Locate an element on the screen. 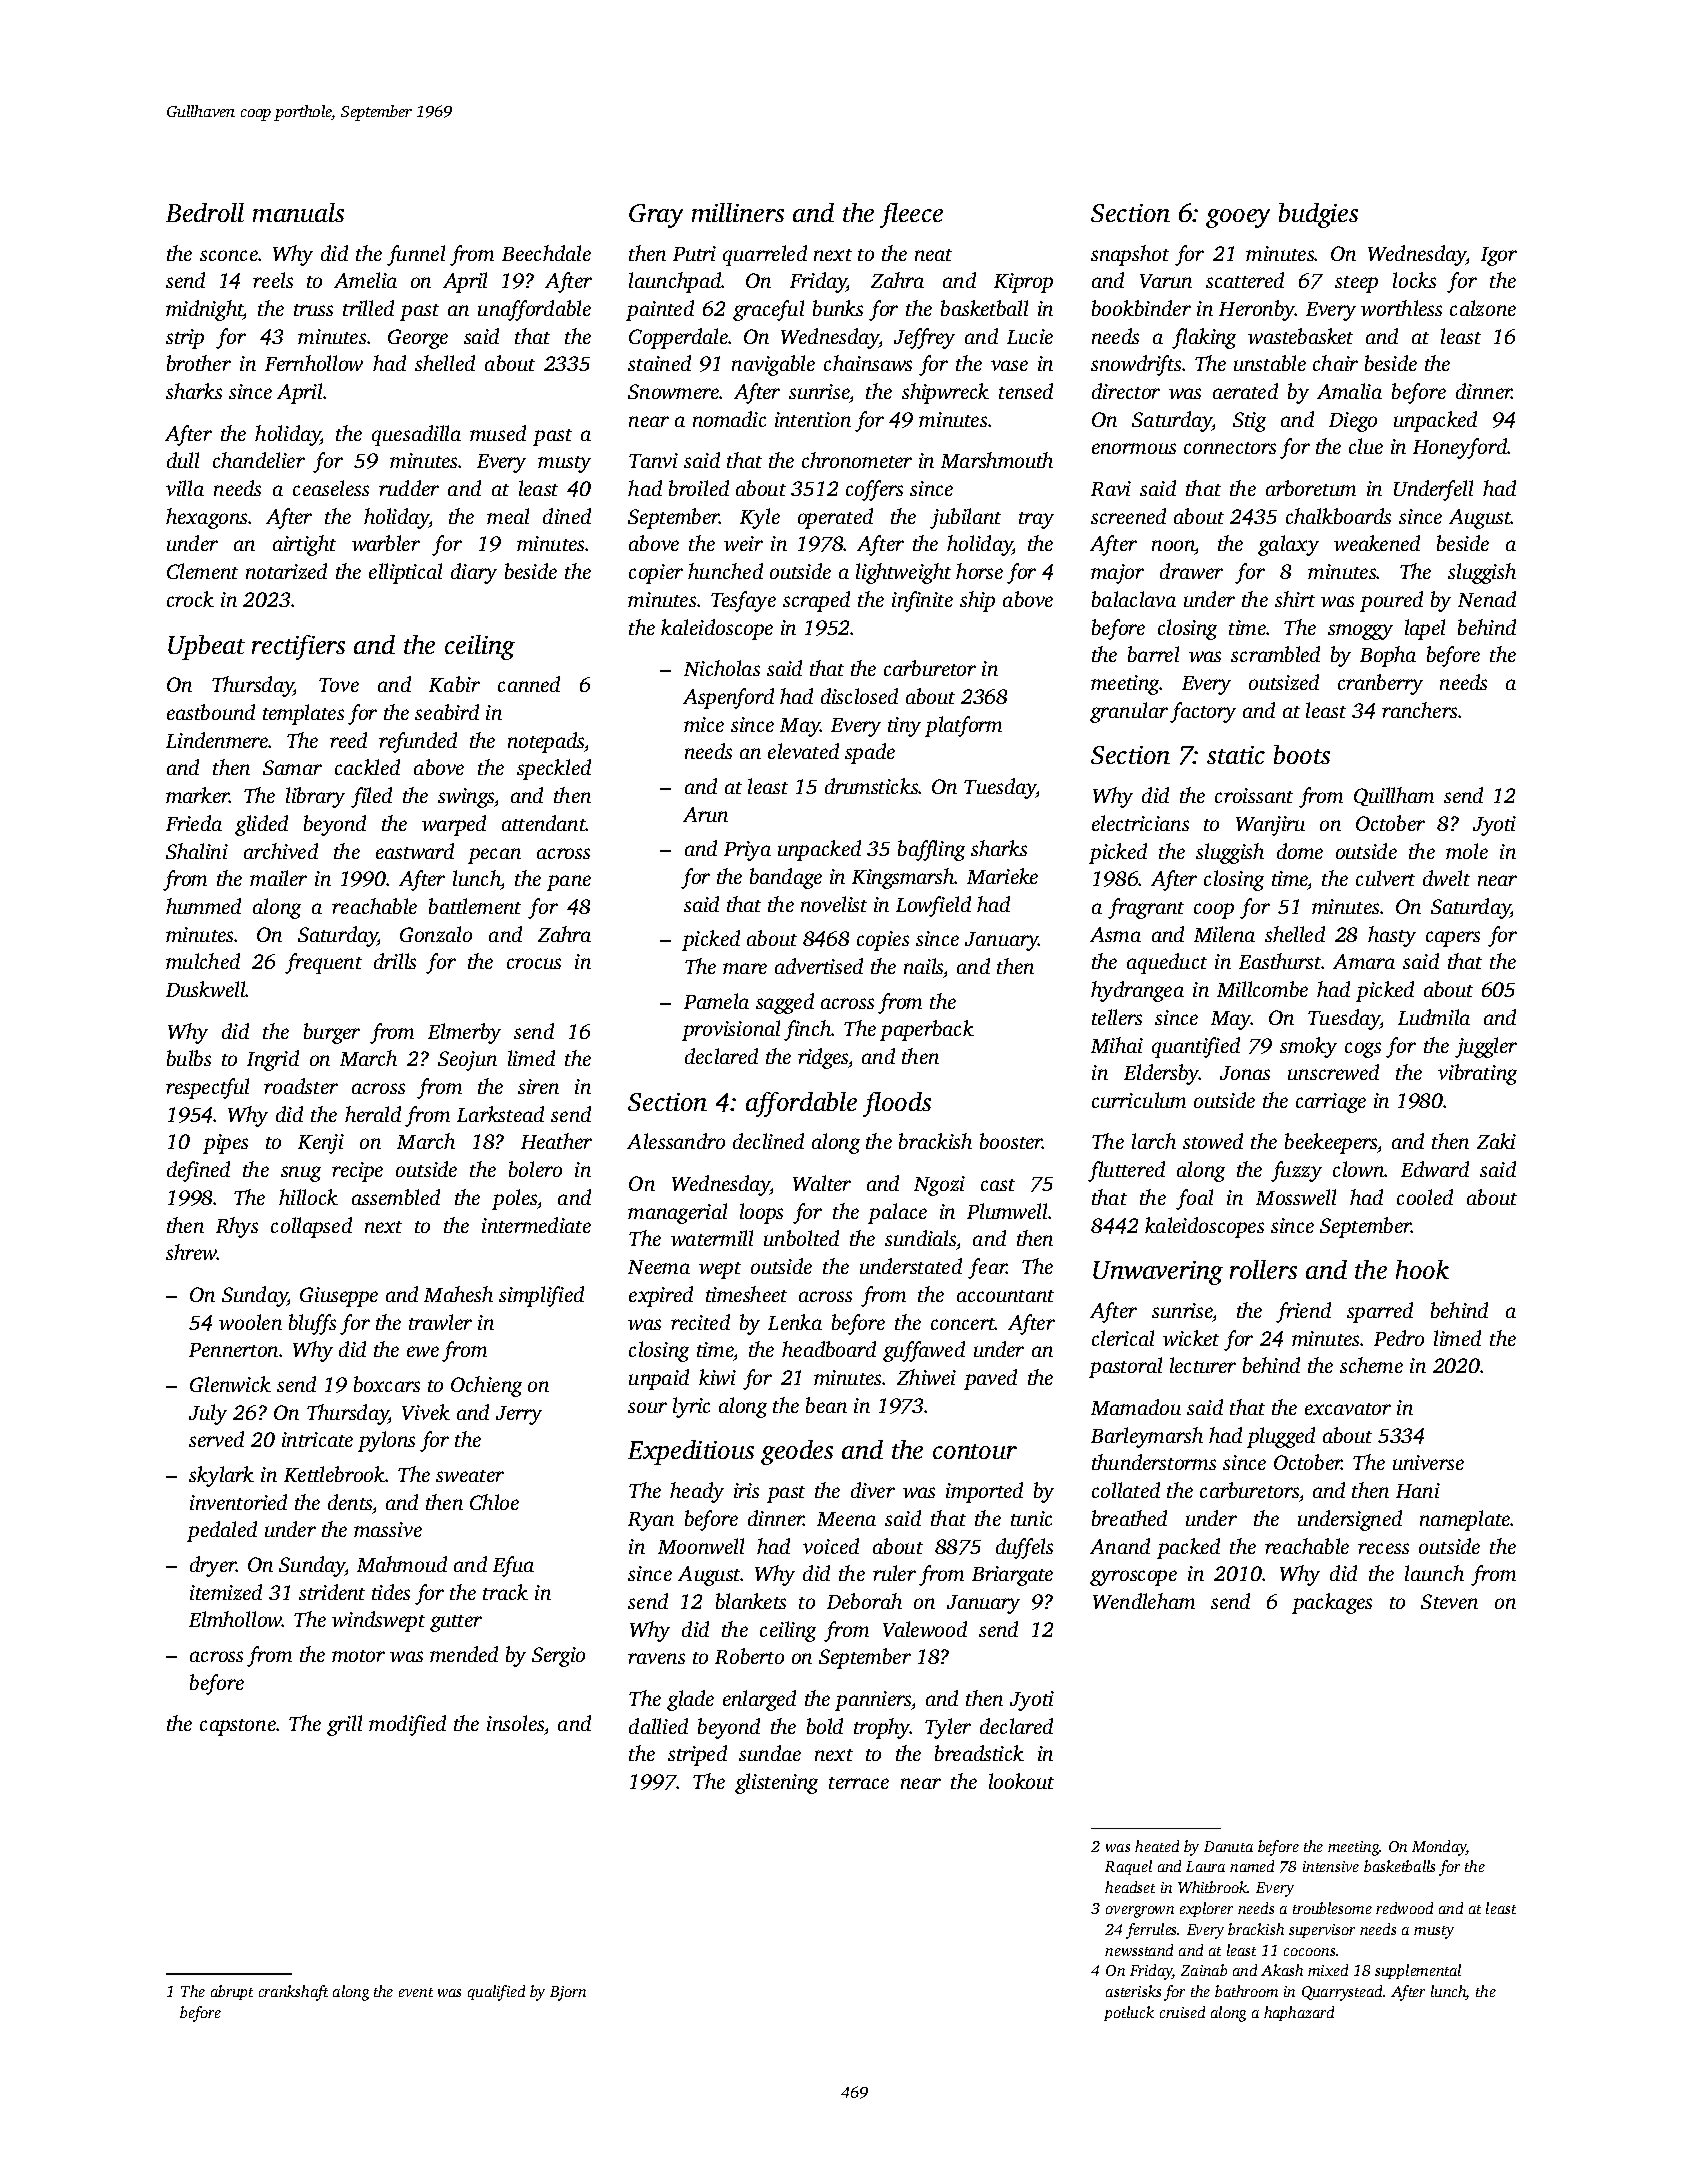  Pennerton is located at coordinates (233, 1350).
